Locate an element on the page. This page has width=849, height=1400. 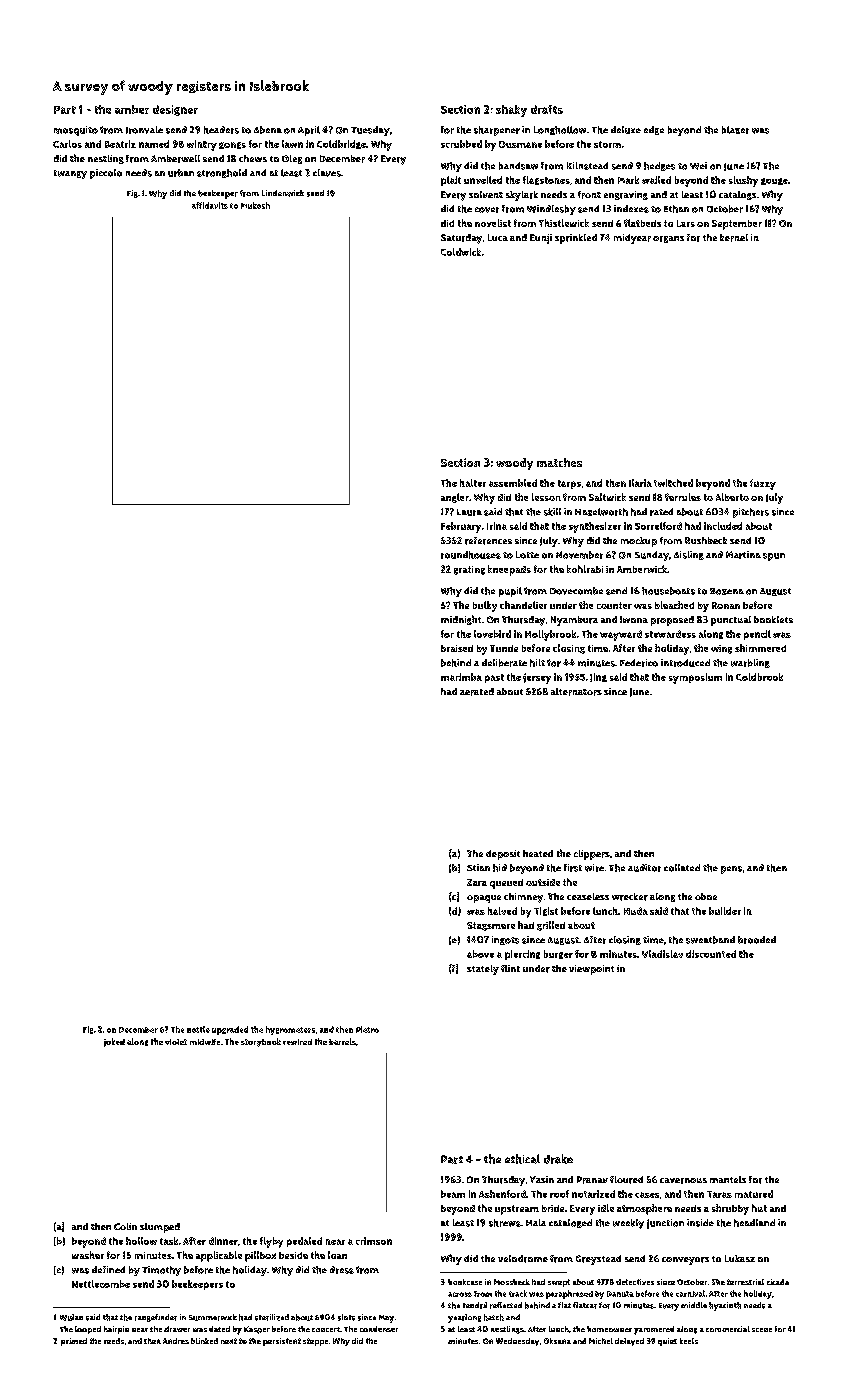
joked is located at coordinates (114, 1042).
